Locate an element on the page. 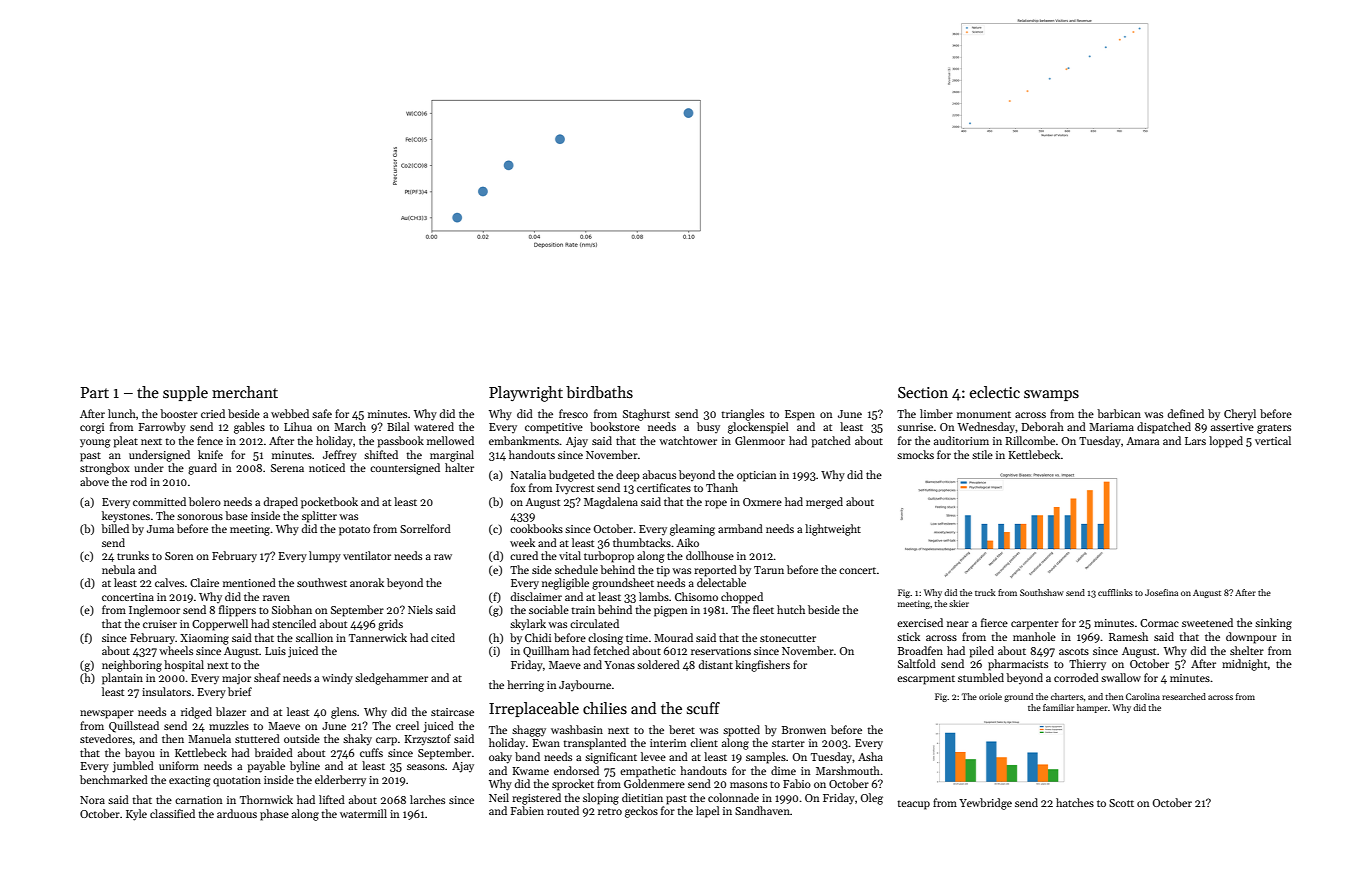  billed is located at coordinates (115, 528).
